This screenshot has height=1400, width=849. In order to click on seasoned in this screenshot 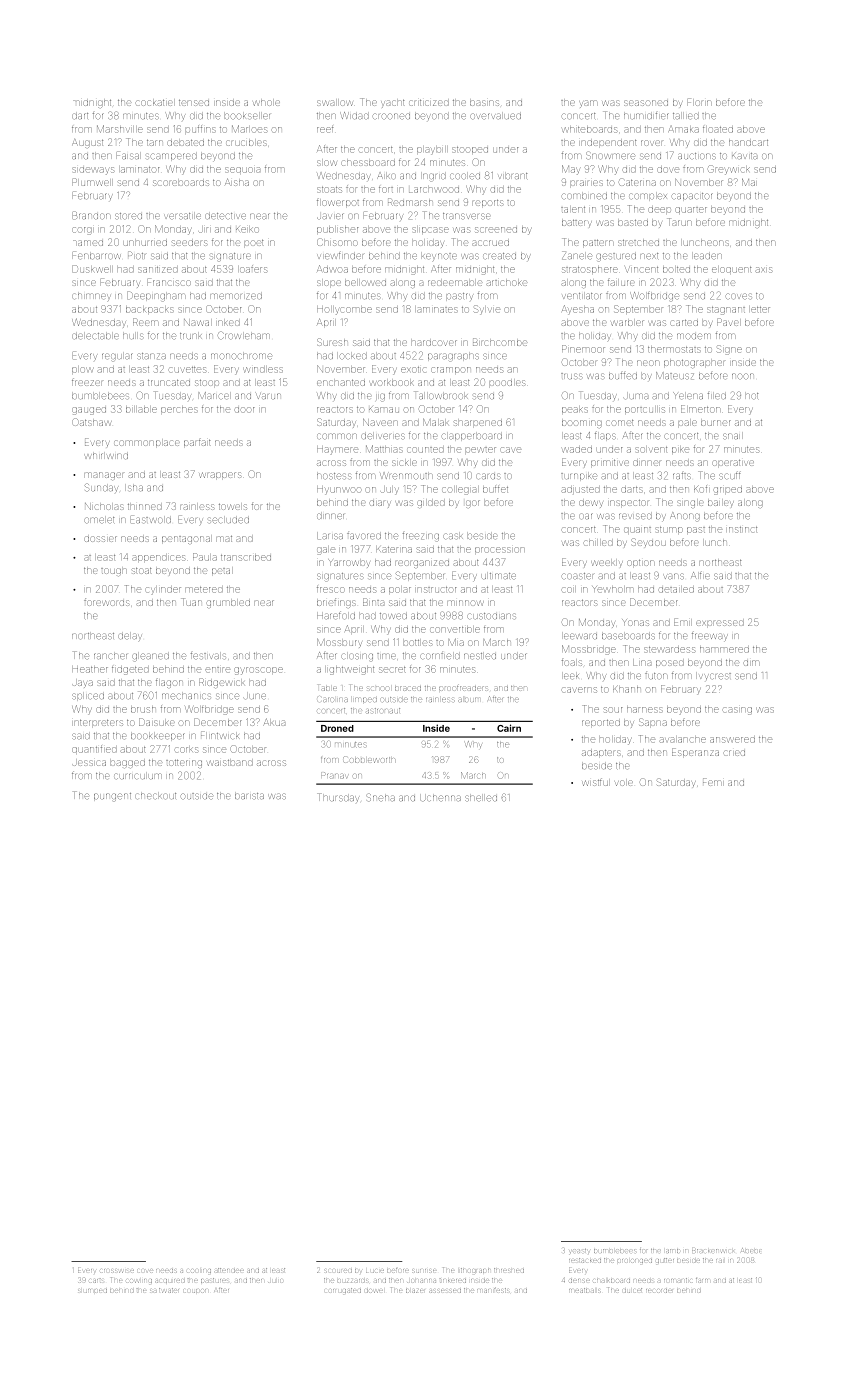, I will do `click(646, 103)`.
